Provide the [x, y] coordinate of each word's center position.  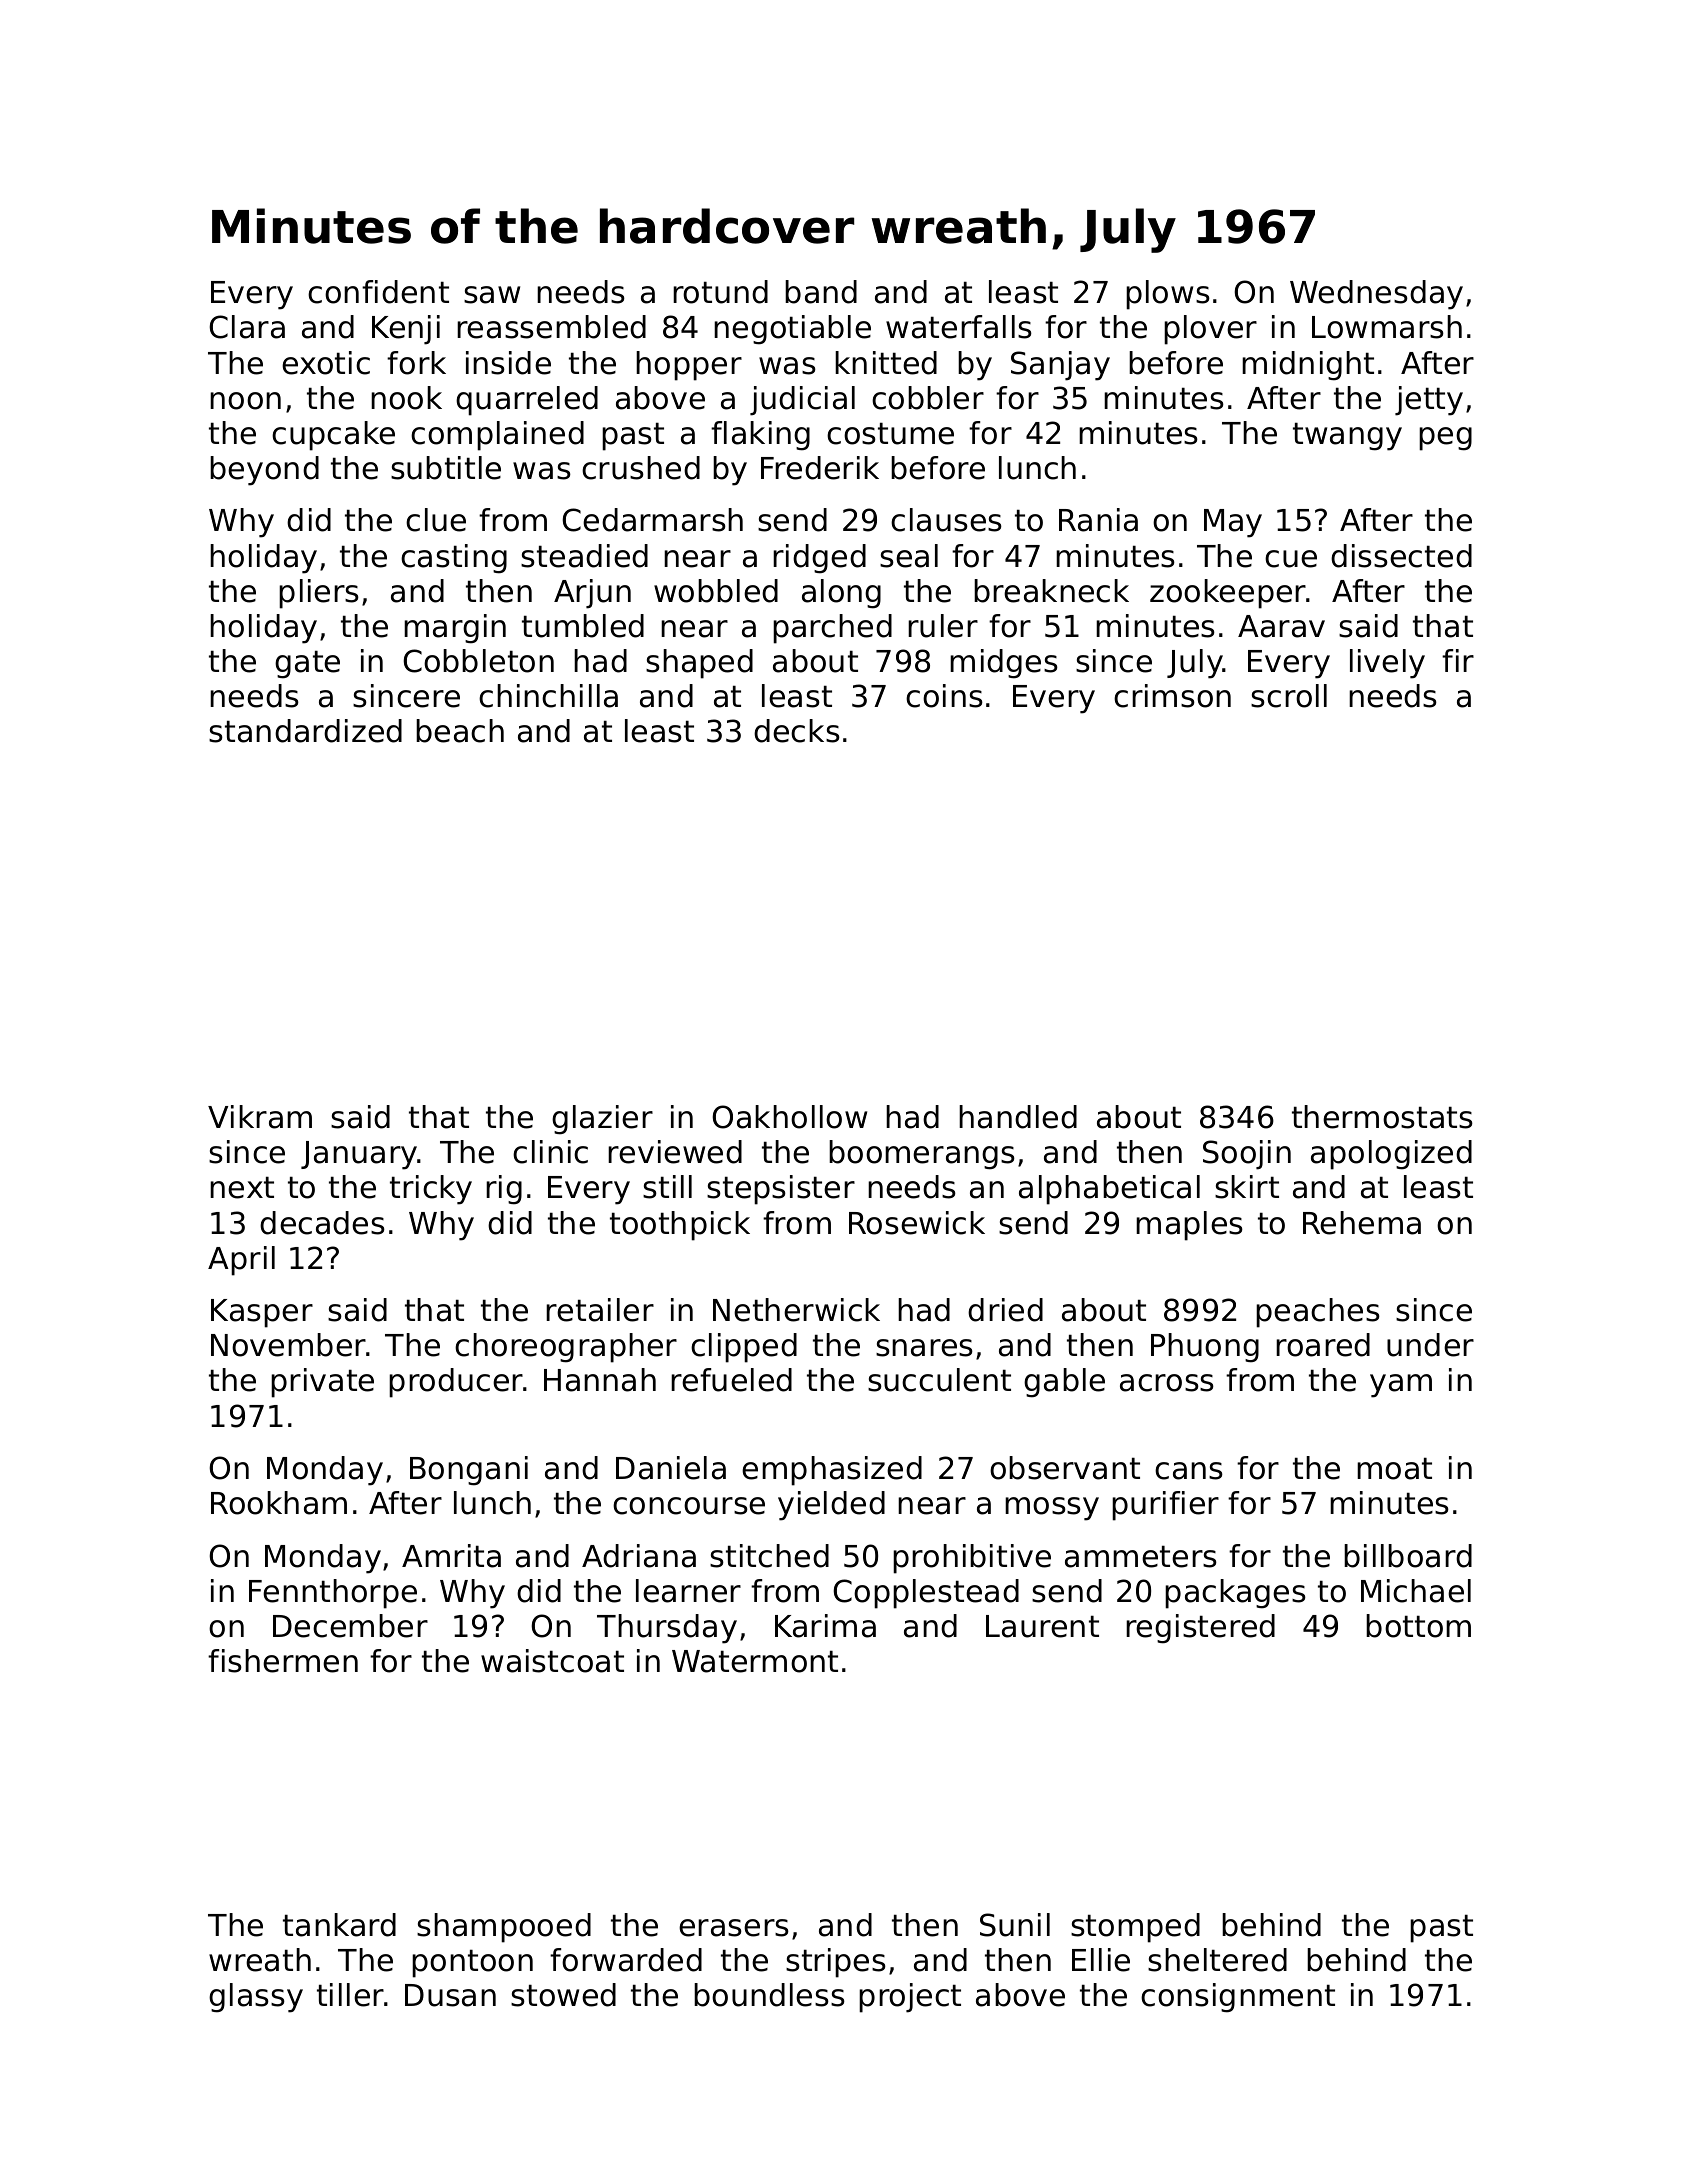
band [821, 292]
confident [378, 292]
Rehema [1362, 1223]
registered [1200, 1629]
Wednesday [1376, 295]
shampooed [504, 1928]
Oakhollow [789, 1117]
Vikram [260, 1117]
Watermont [755, 1661]
